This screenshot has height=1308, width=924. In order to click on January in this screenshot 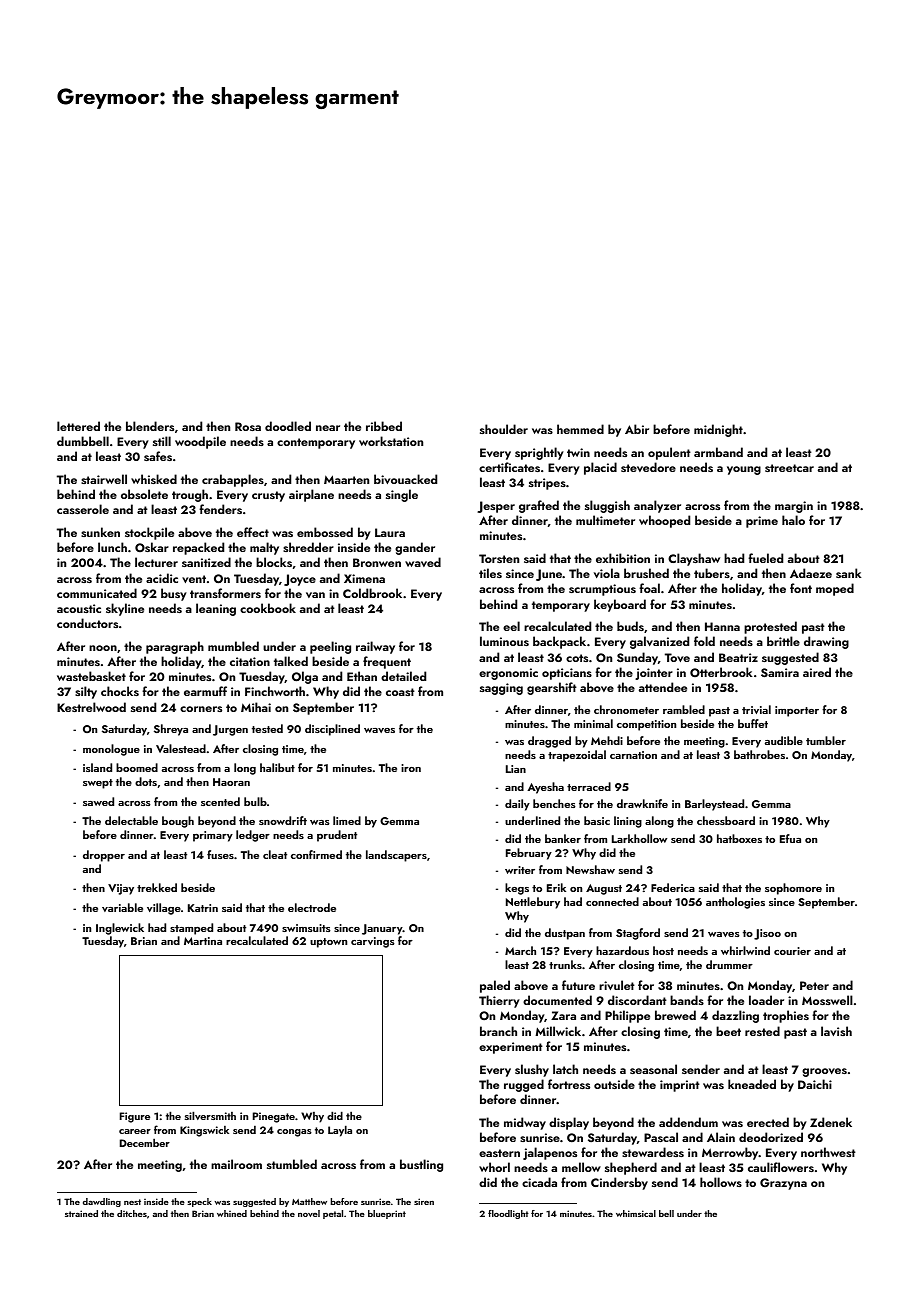, I will do `click(382, 929)`.
